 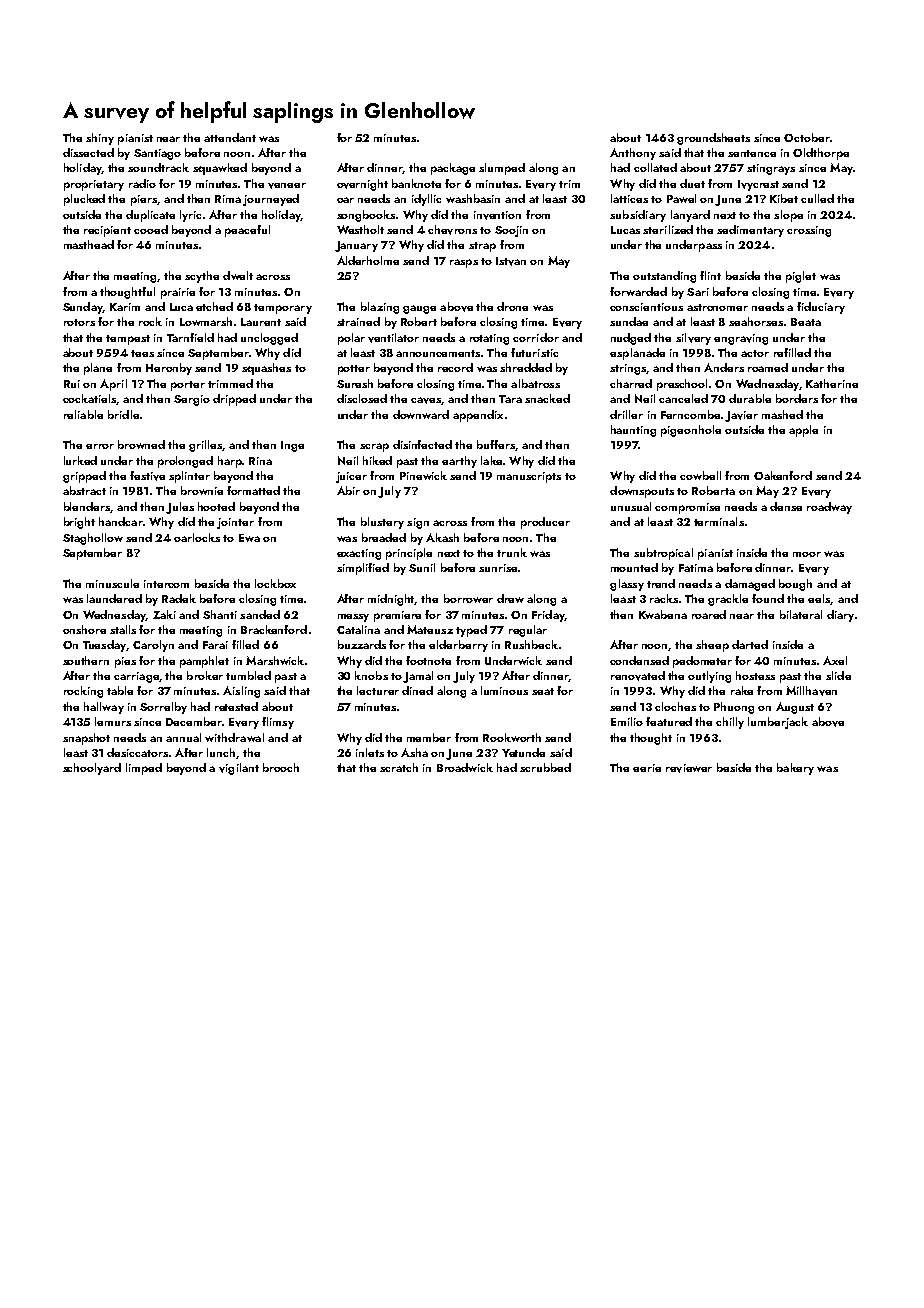 What do you see at coordinates (84, 629) in the screenshot?
I see `onshore` at bounding box center [84, 629].
